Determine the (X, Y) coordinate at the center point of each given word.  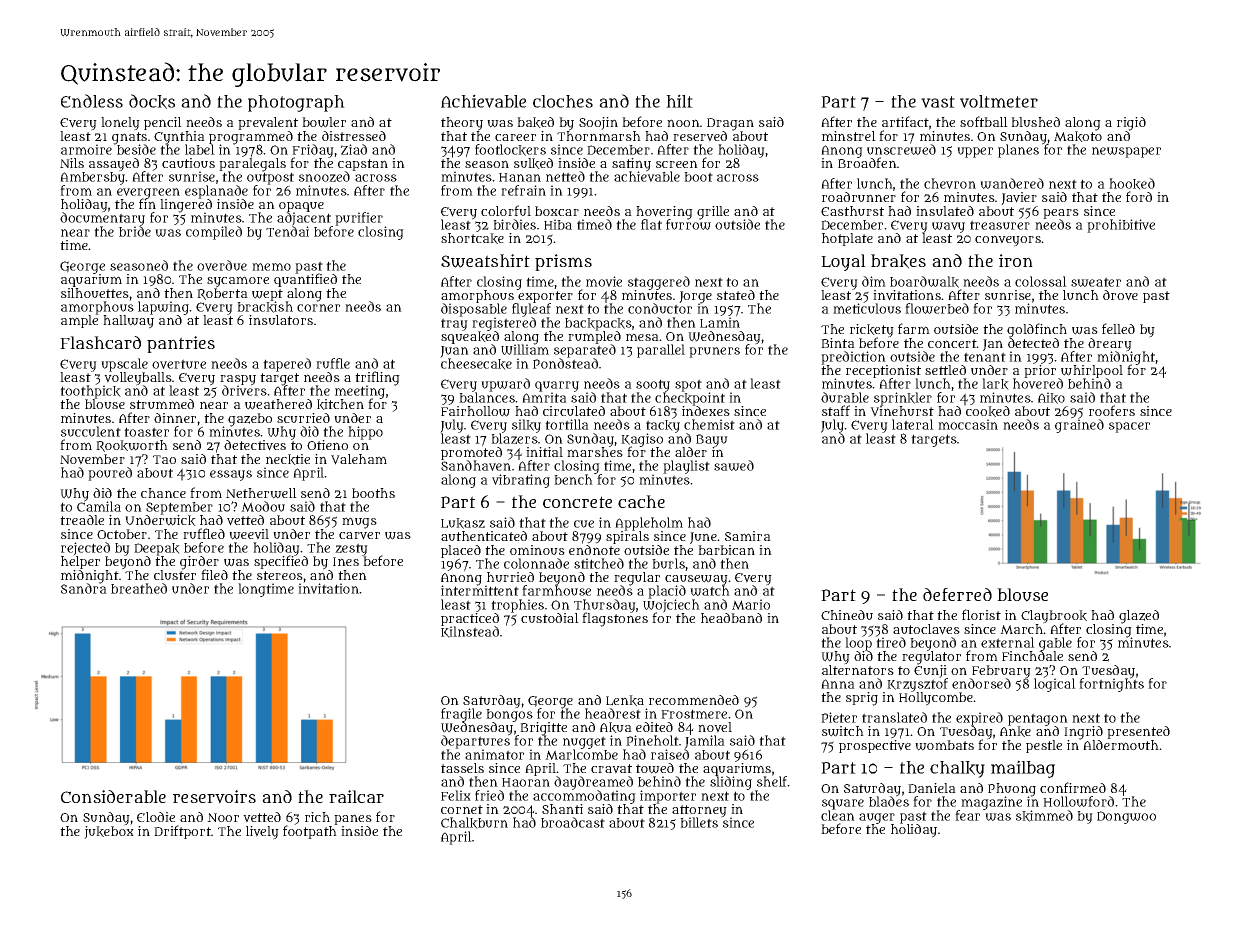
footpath (310, 832)
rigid (1131, 124)
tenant (985, 357)
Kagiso (642, 440)
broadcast (573, 822)
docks (152, 101)
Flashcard (100, 342)
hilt (679, 101)
